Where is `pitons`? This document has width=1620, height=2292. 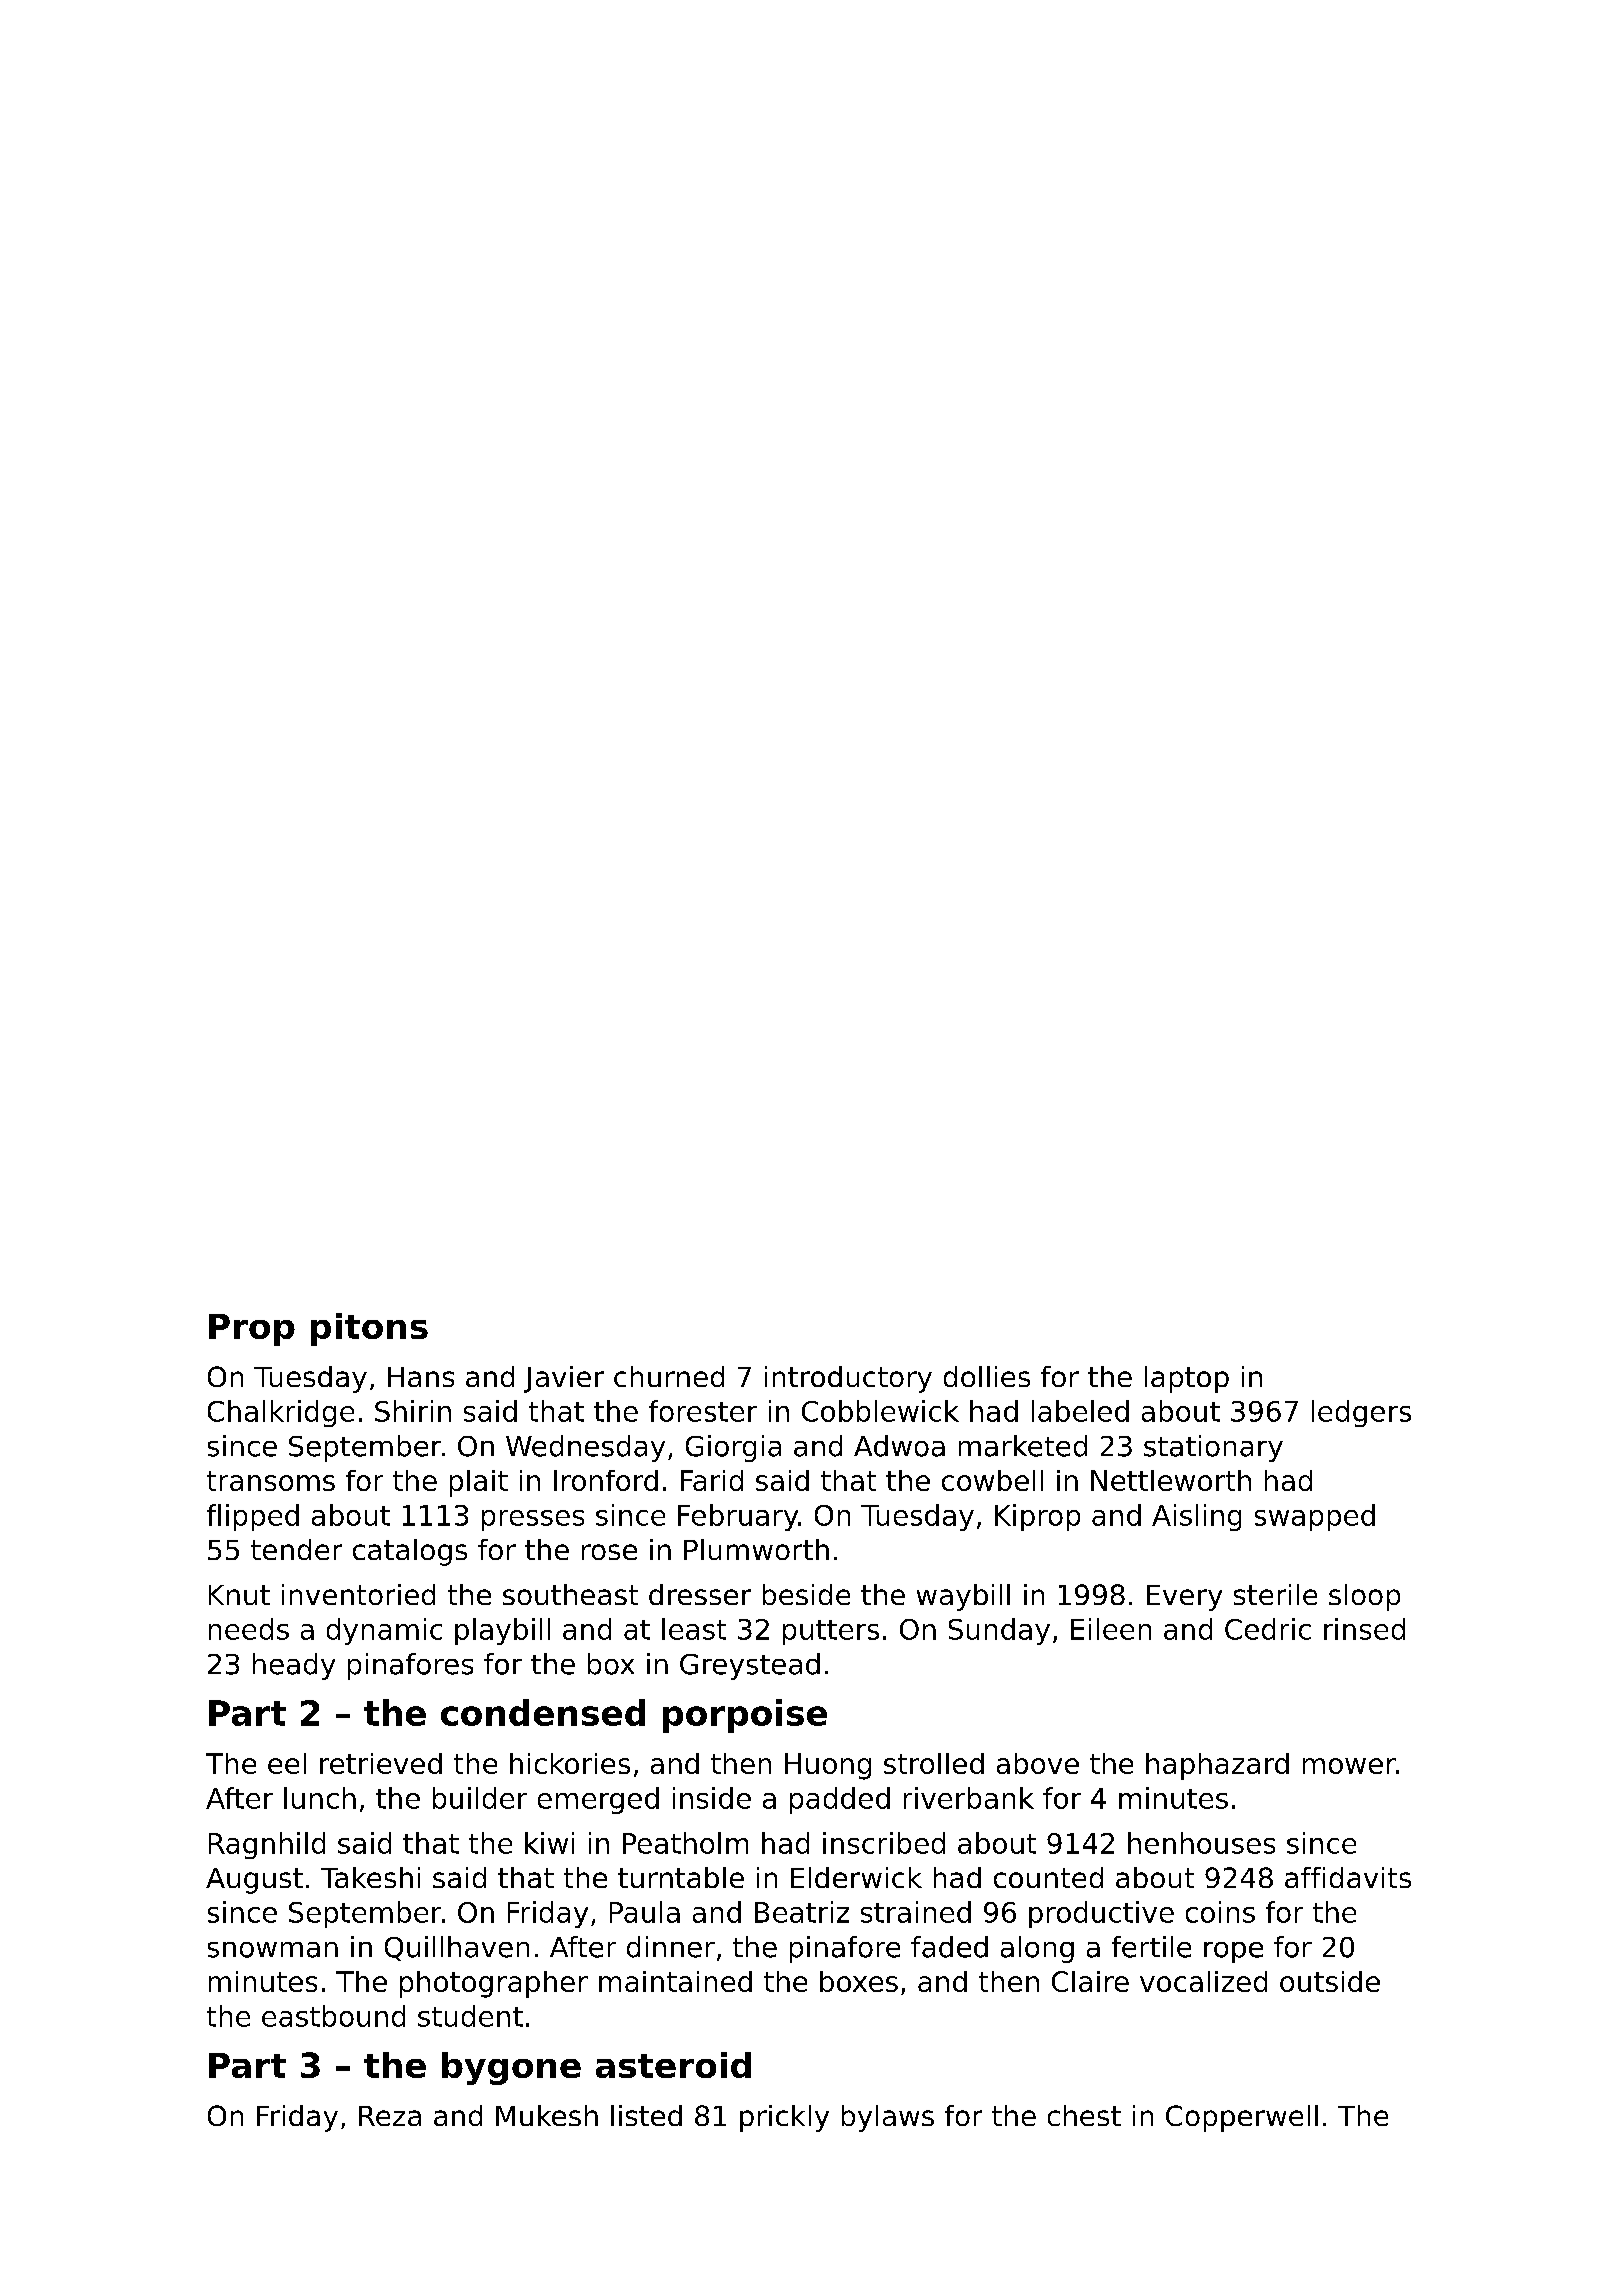
pitons is located at coordinates (369, 1329).
